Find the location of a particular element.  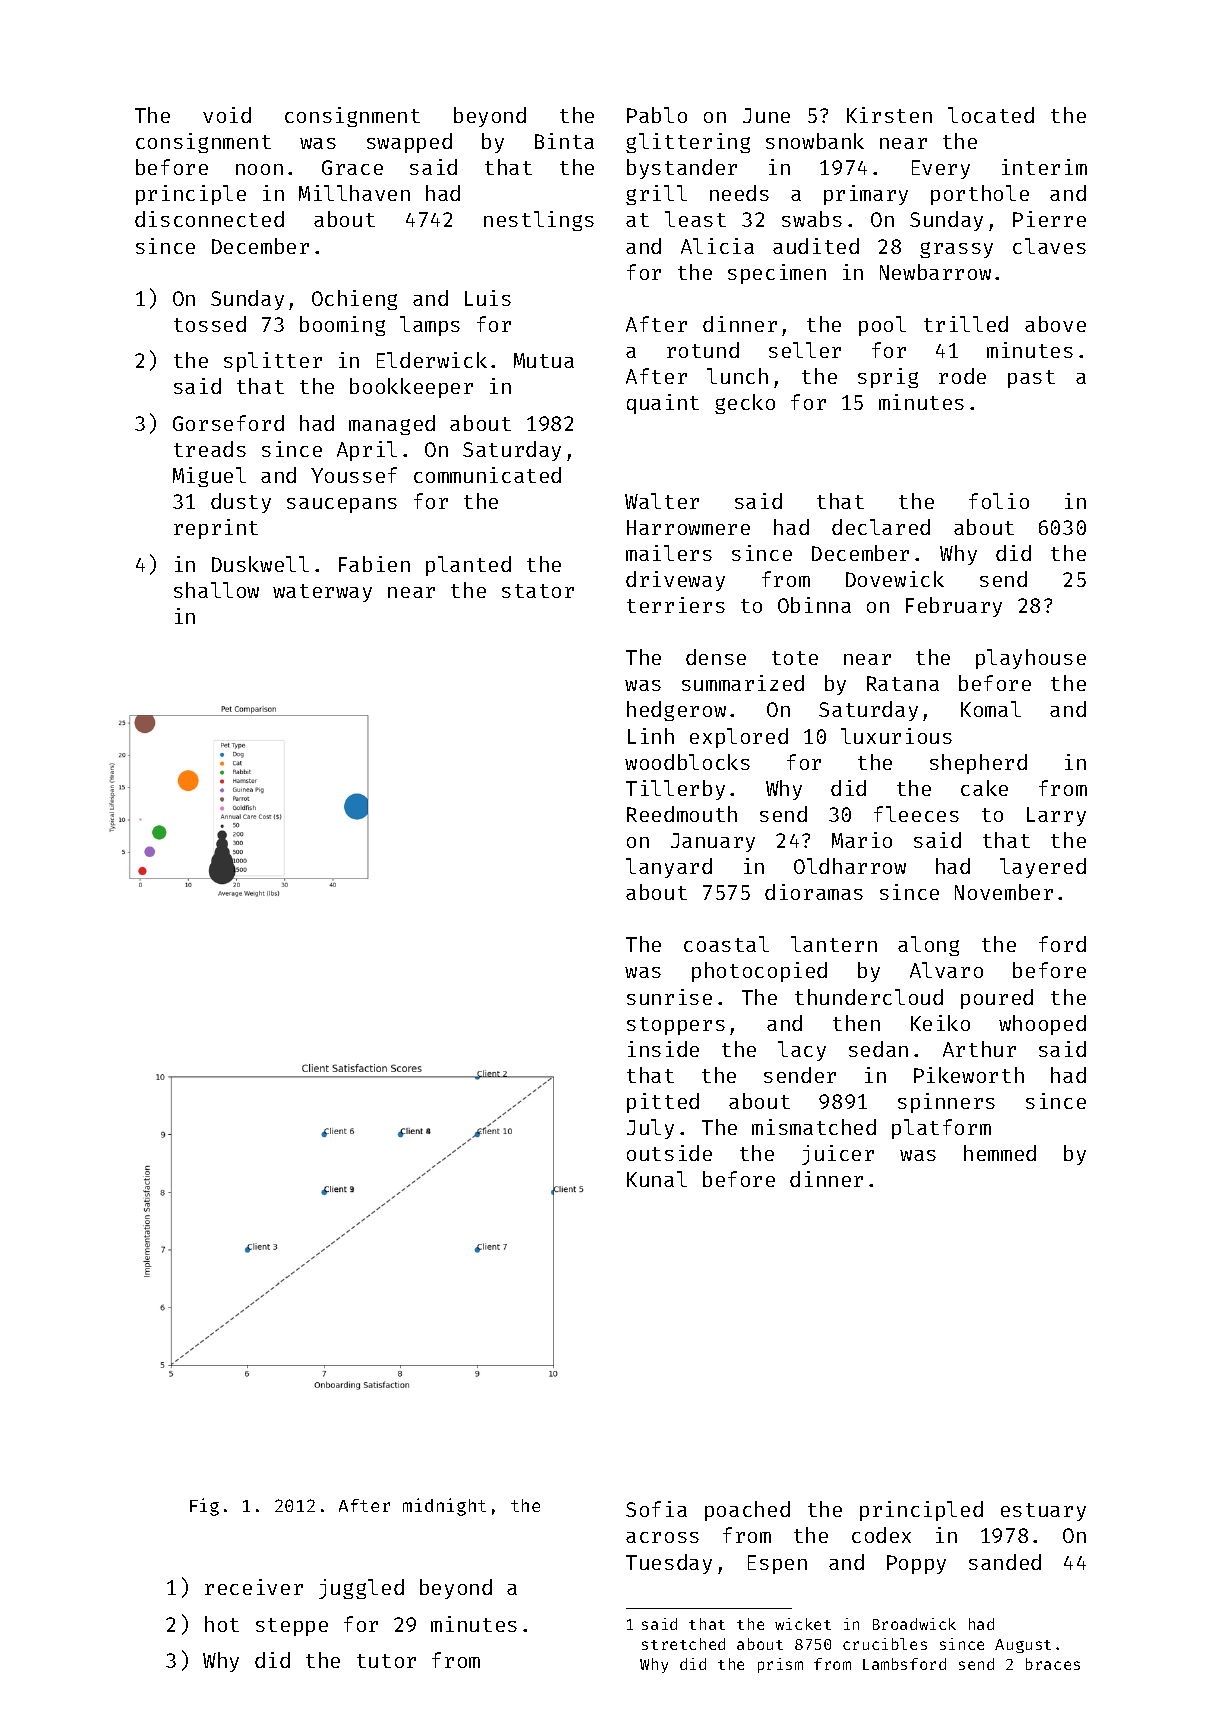

crucibles is located at coordinates (885, 1644).
